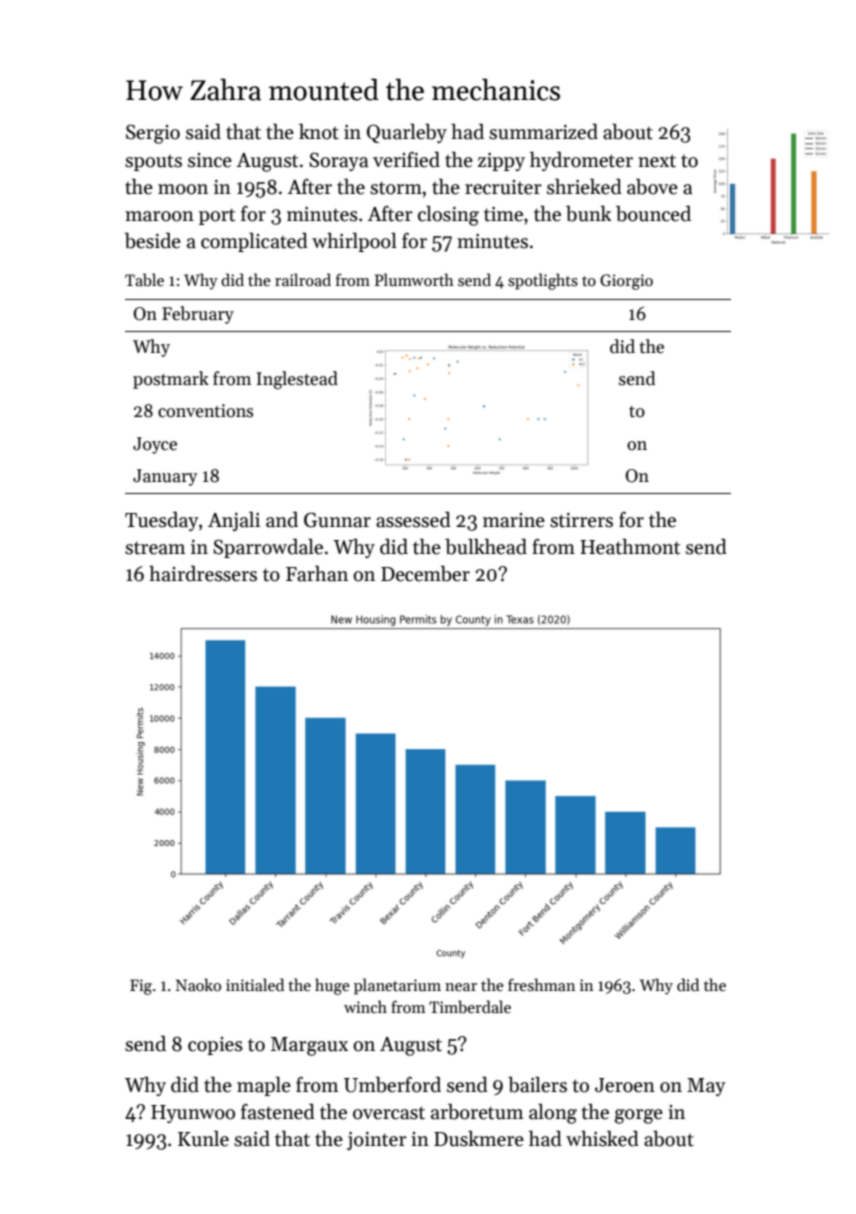 Image resolution: width=856 pixels, height=1214 pixels. I want to click on stirrers, so click(581, 520).
